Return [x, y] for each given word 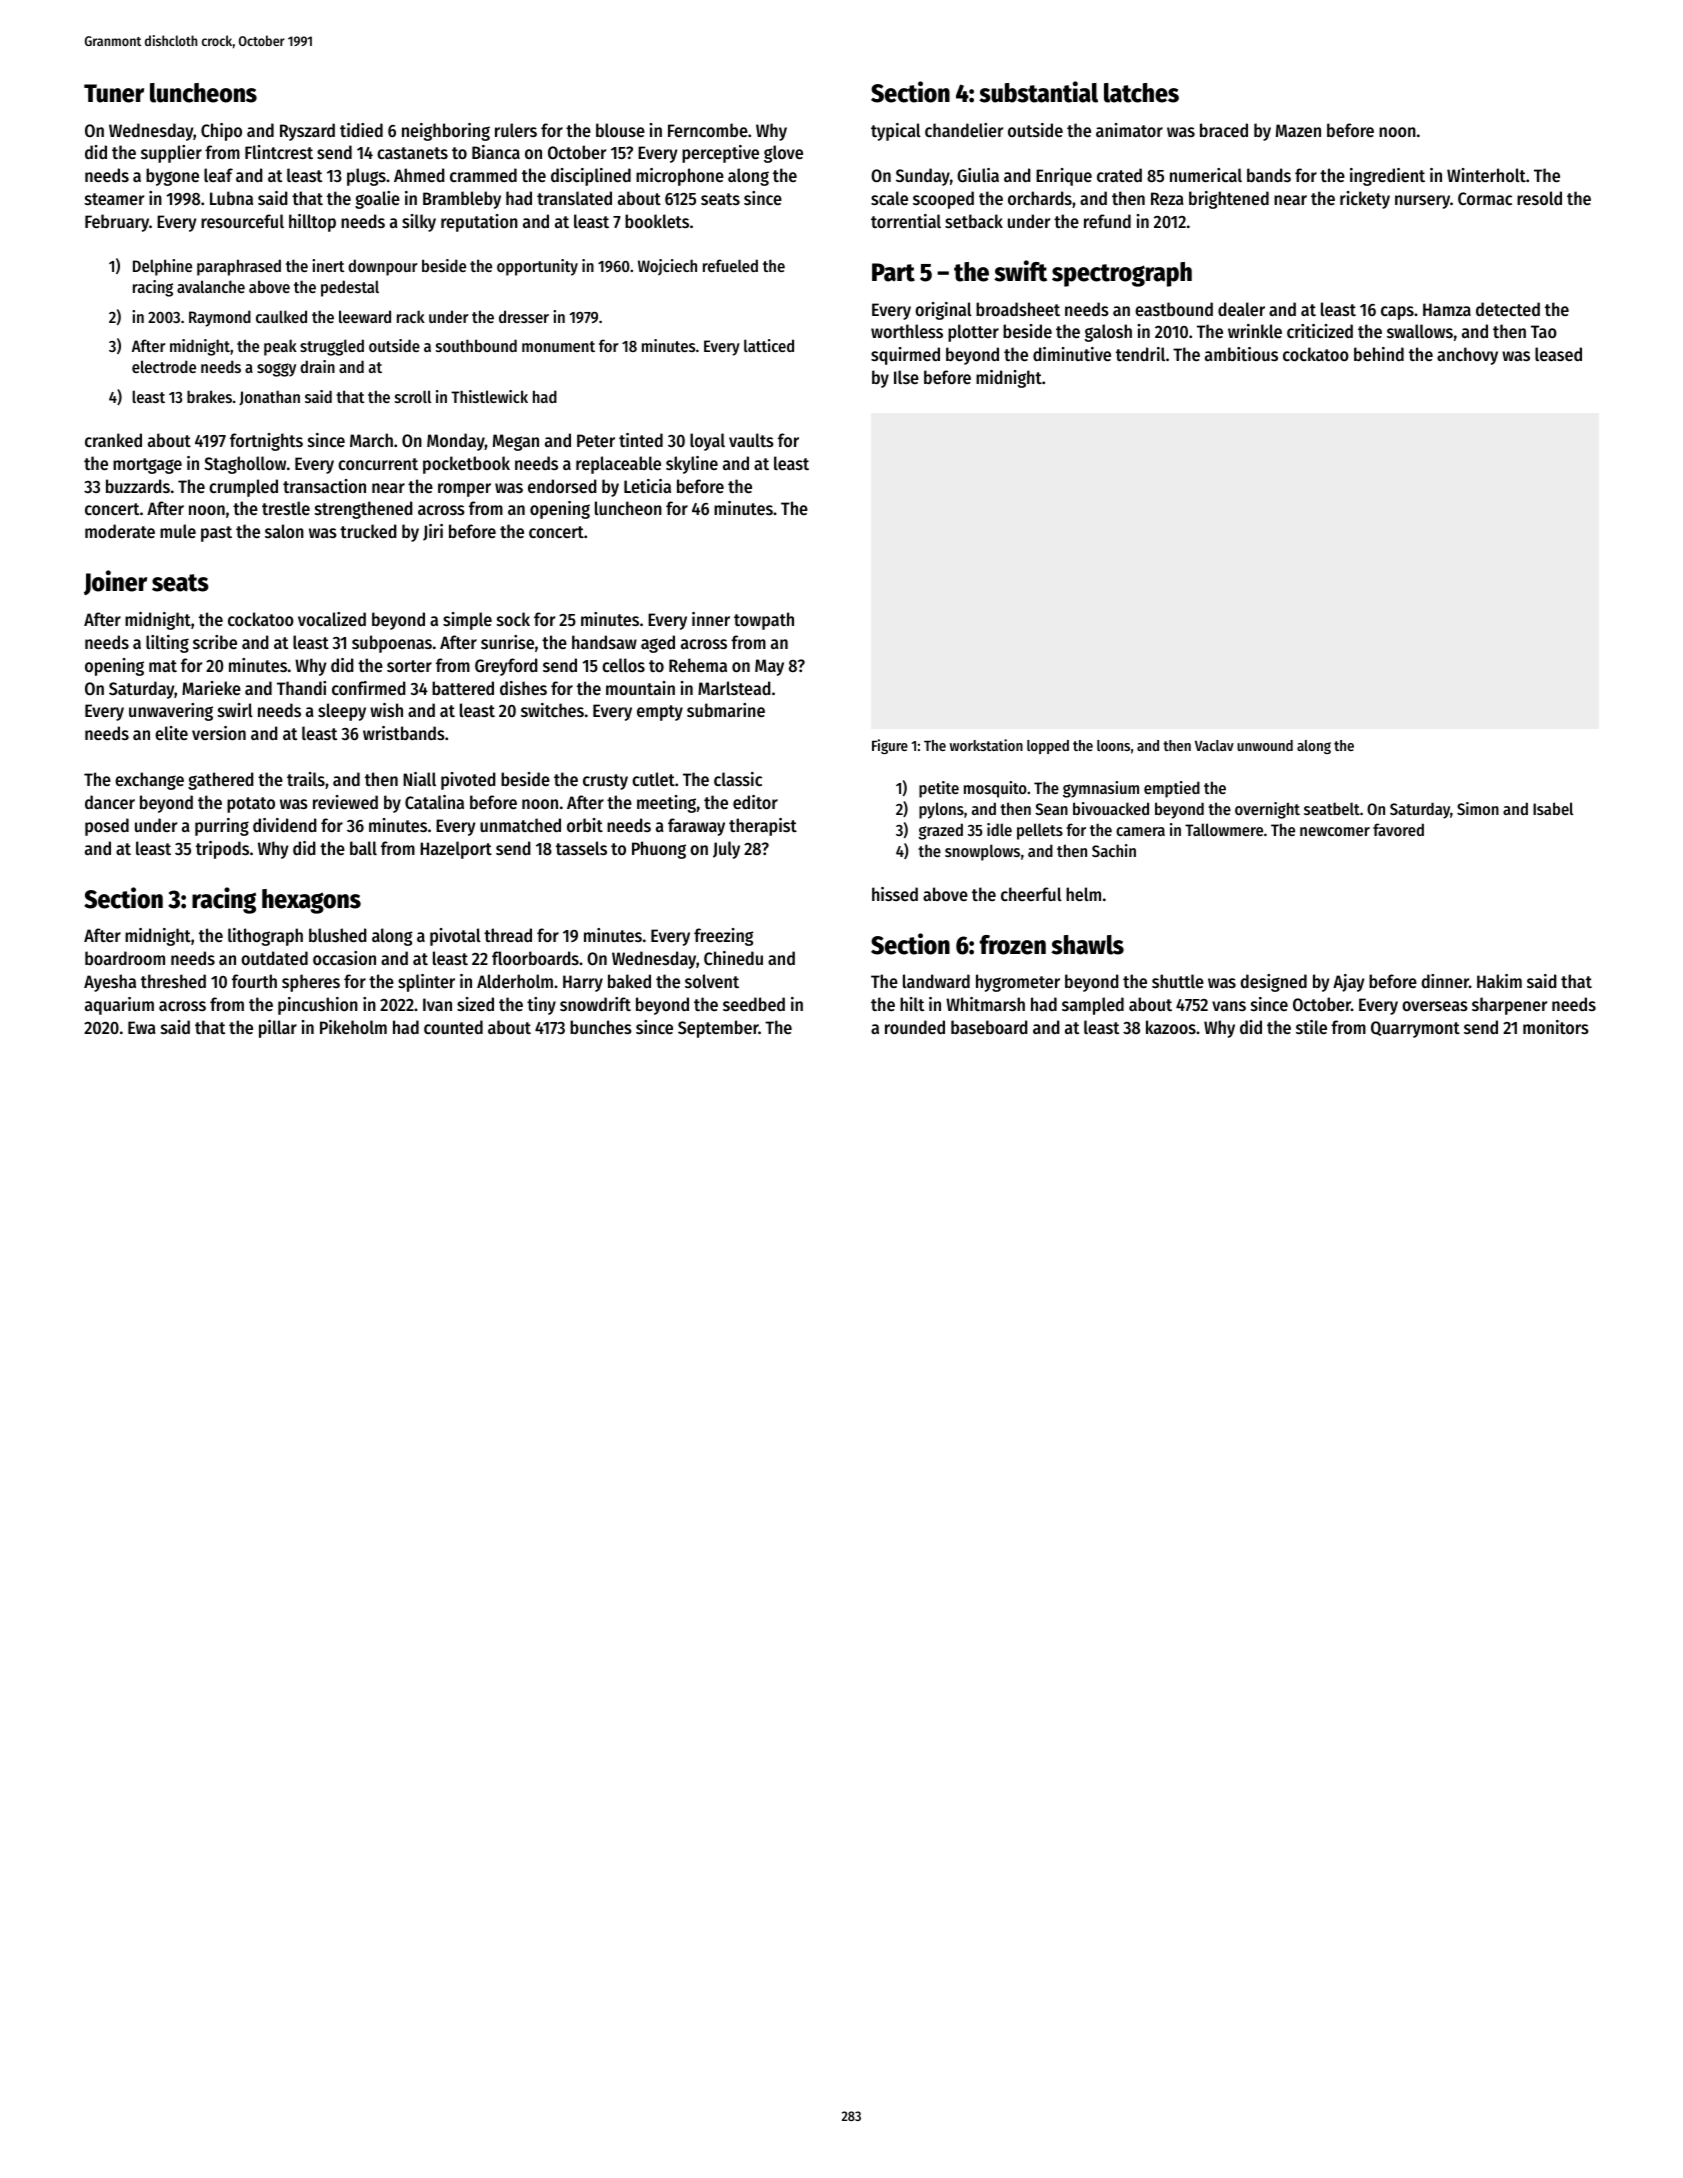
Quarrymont [1415, 1029]
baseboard [989, 1027]
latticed [769, 345]
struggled [332, 347]
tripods [222, 850]
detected [1508, 309]
